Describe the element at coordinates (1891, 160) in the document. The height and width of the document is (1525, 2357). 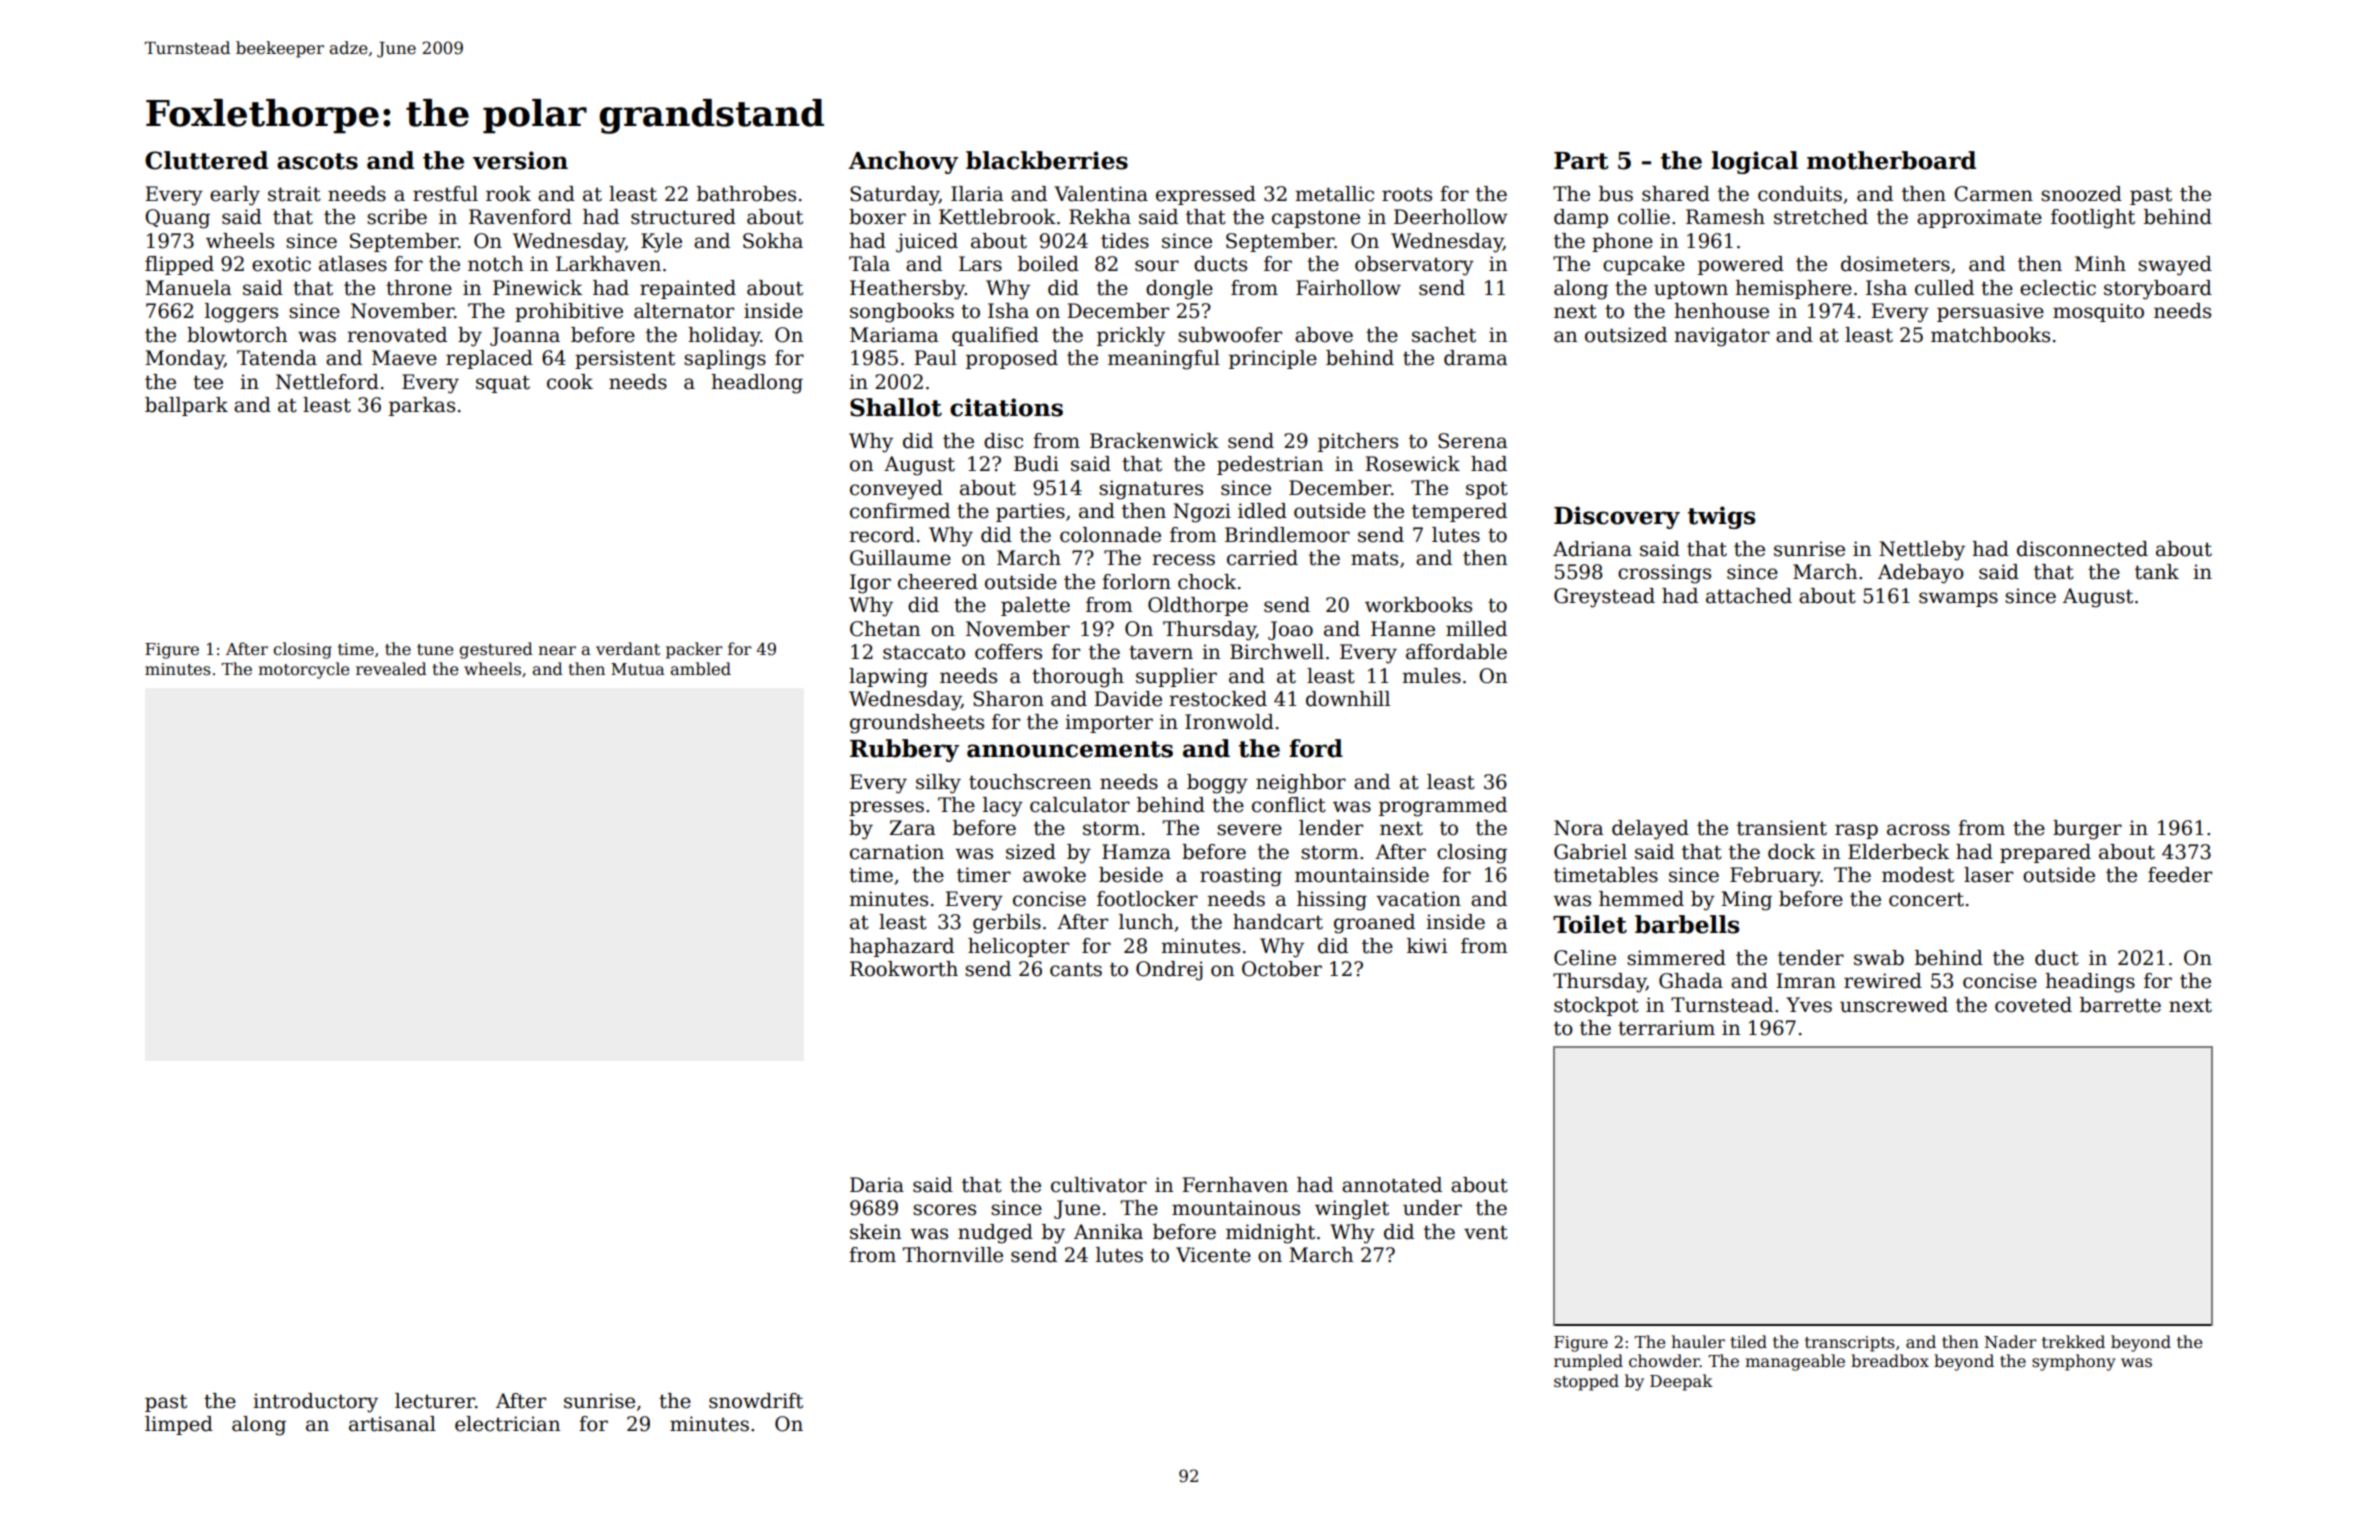
I see `motherboard` at that location.
